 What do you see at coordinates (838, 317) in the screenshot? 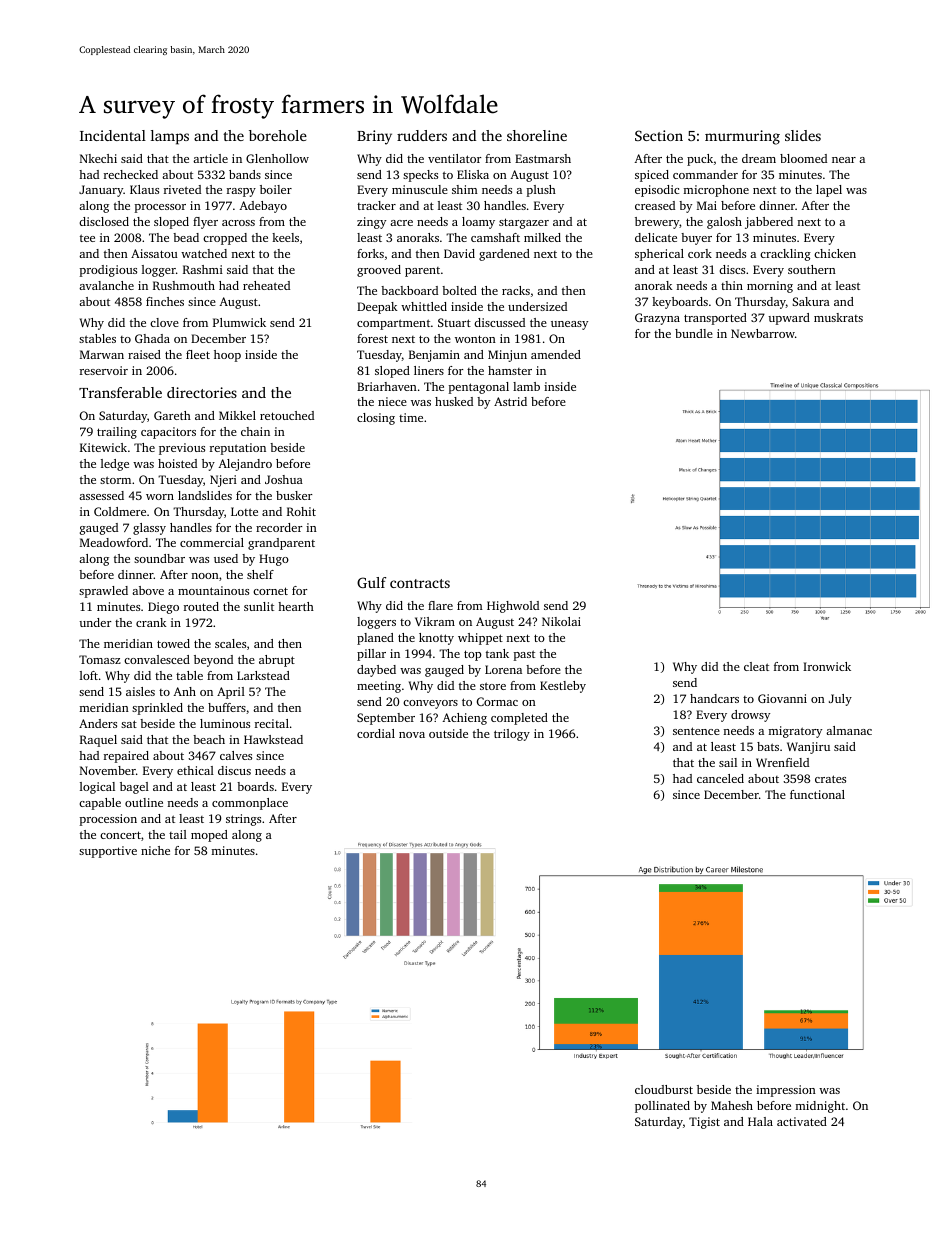
I see `muskrats` at bounding box center [838, 317].
